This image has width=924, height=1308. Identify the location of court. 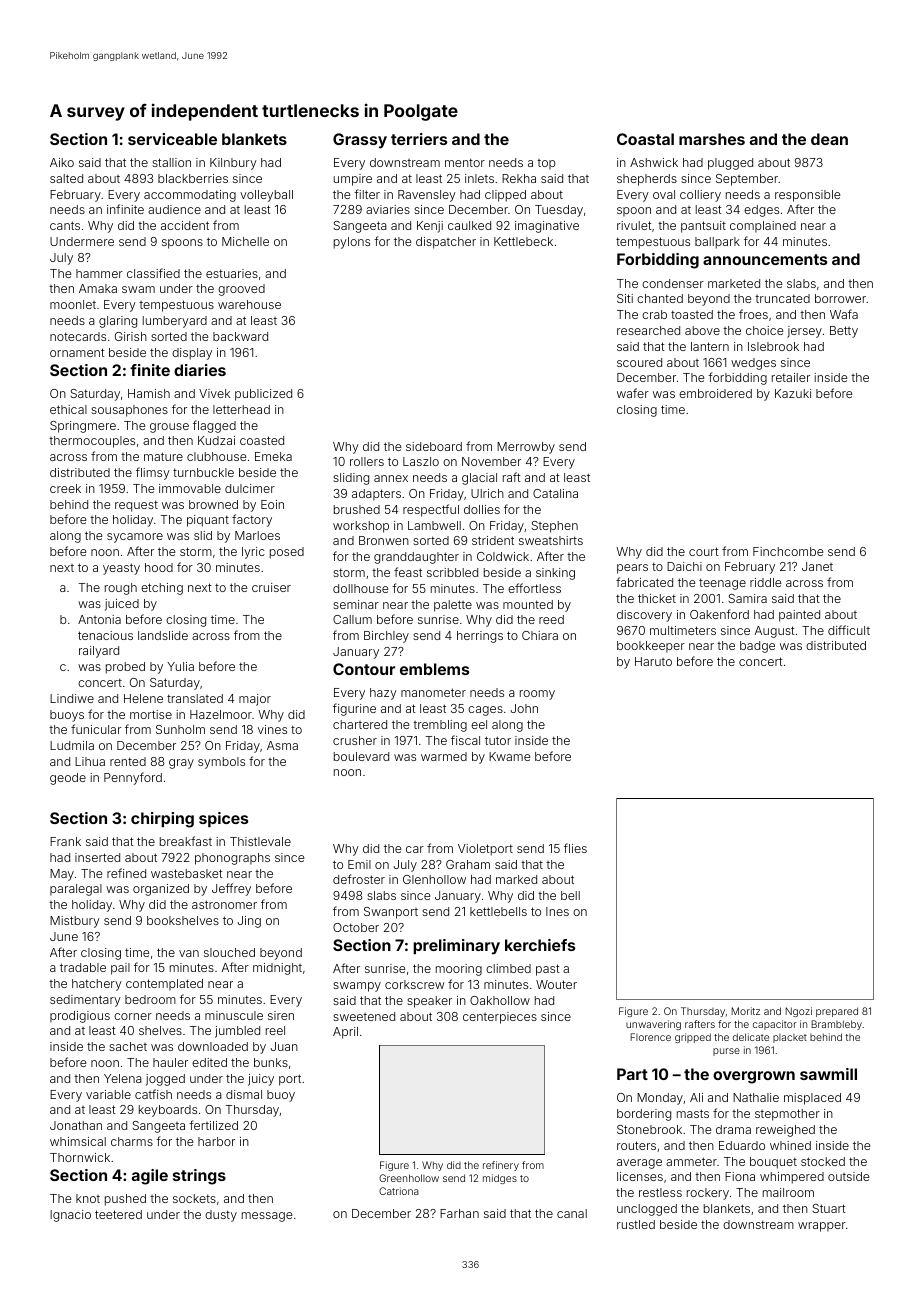
(704, 551).
